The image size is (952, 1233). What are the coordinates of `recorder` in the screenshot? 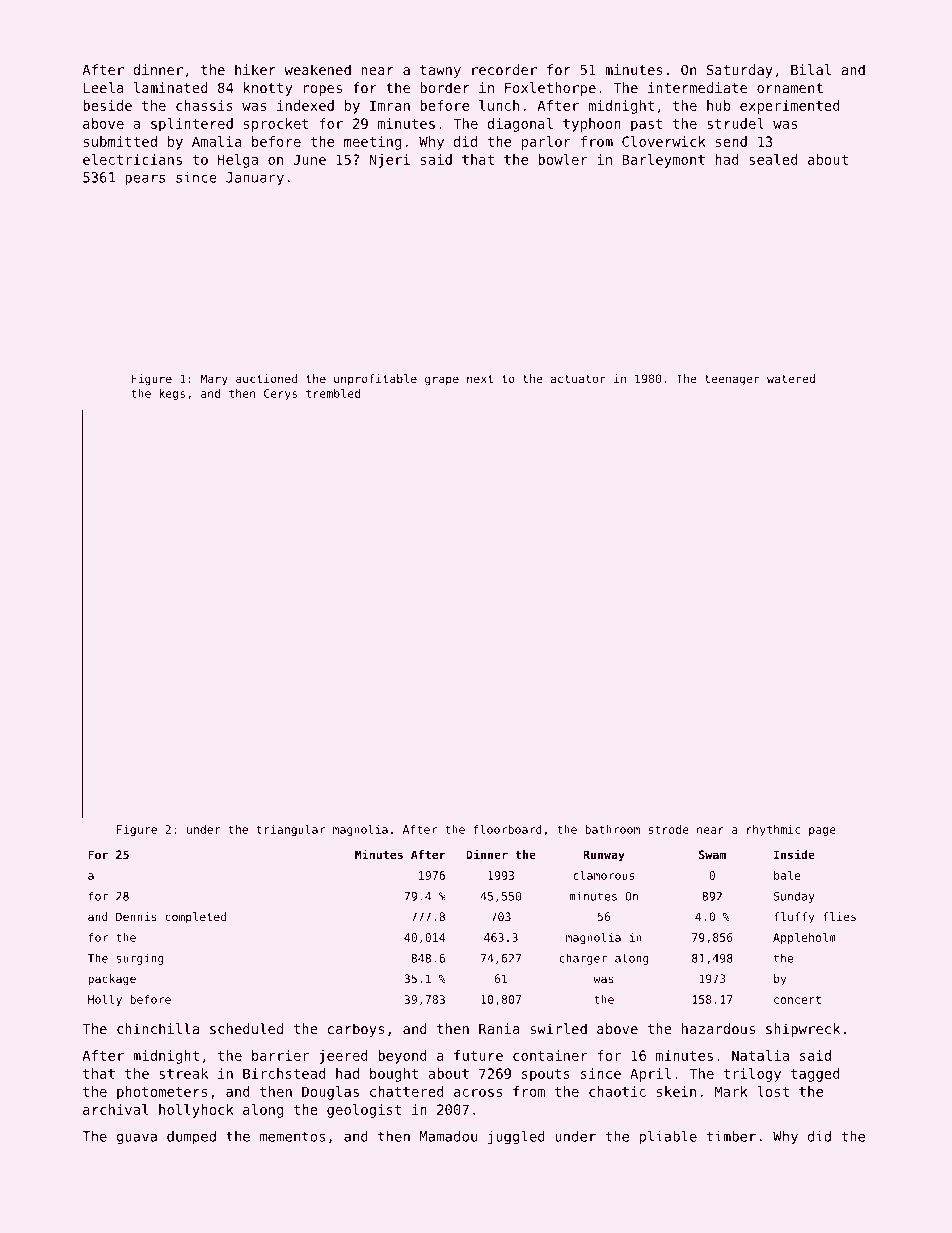 It's located at (504, 69).
